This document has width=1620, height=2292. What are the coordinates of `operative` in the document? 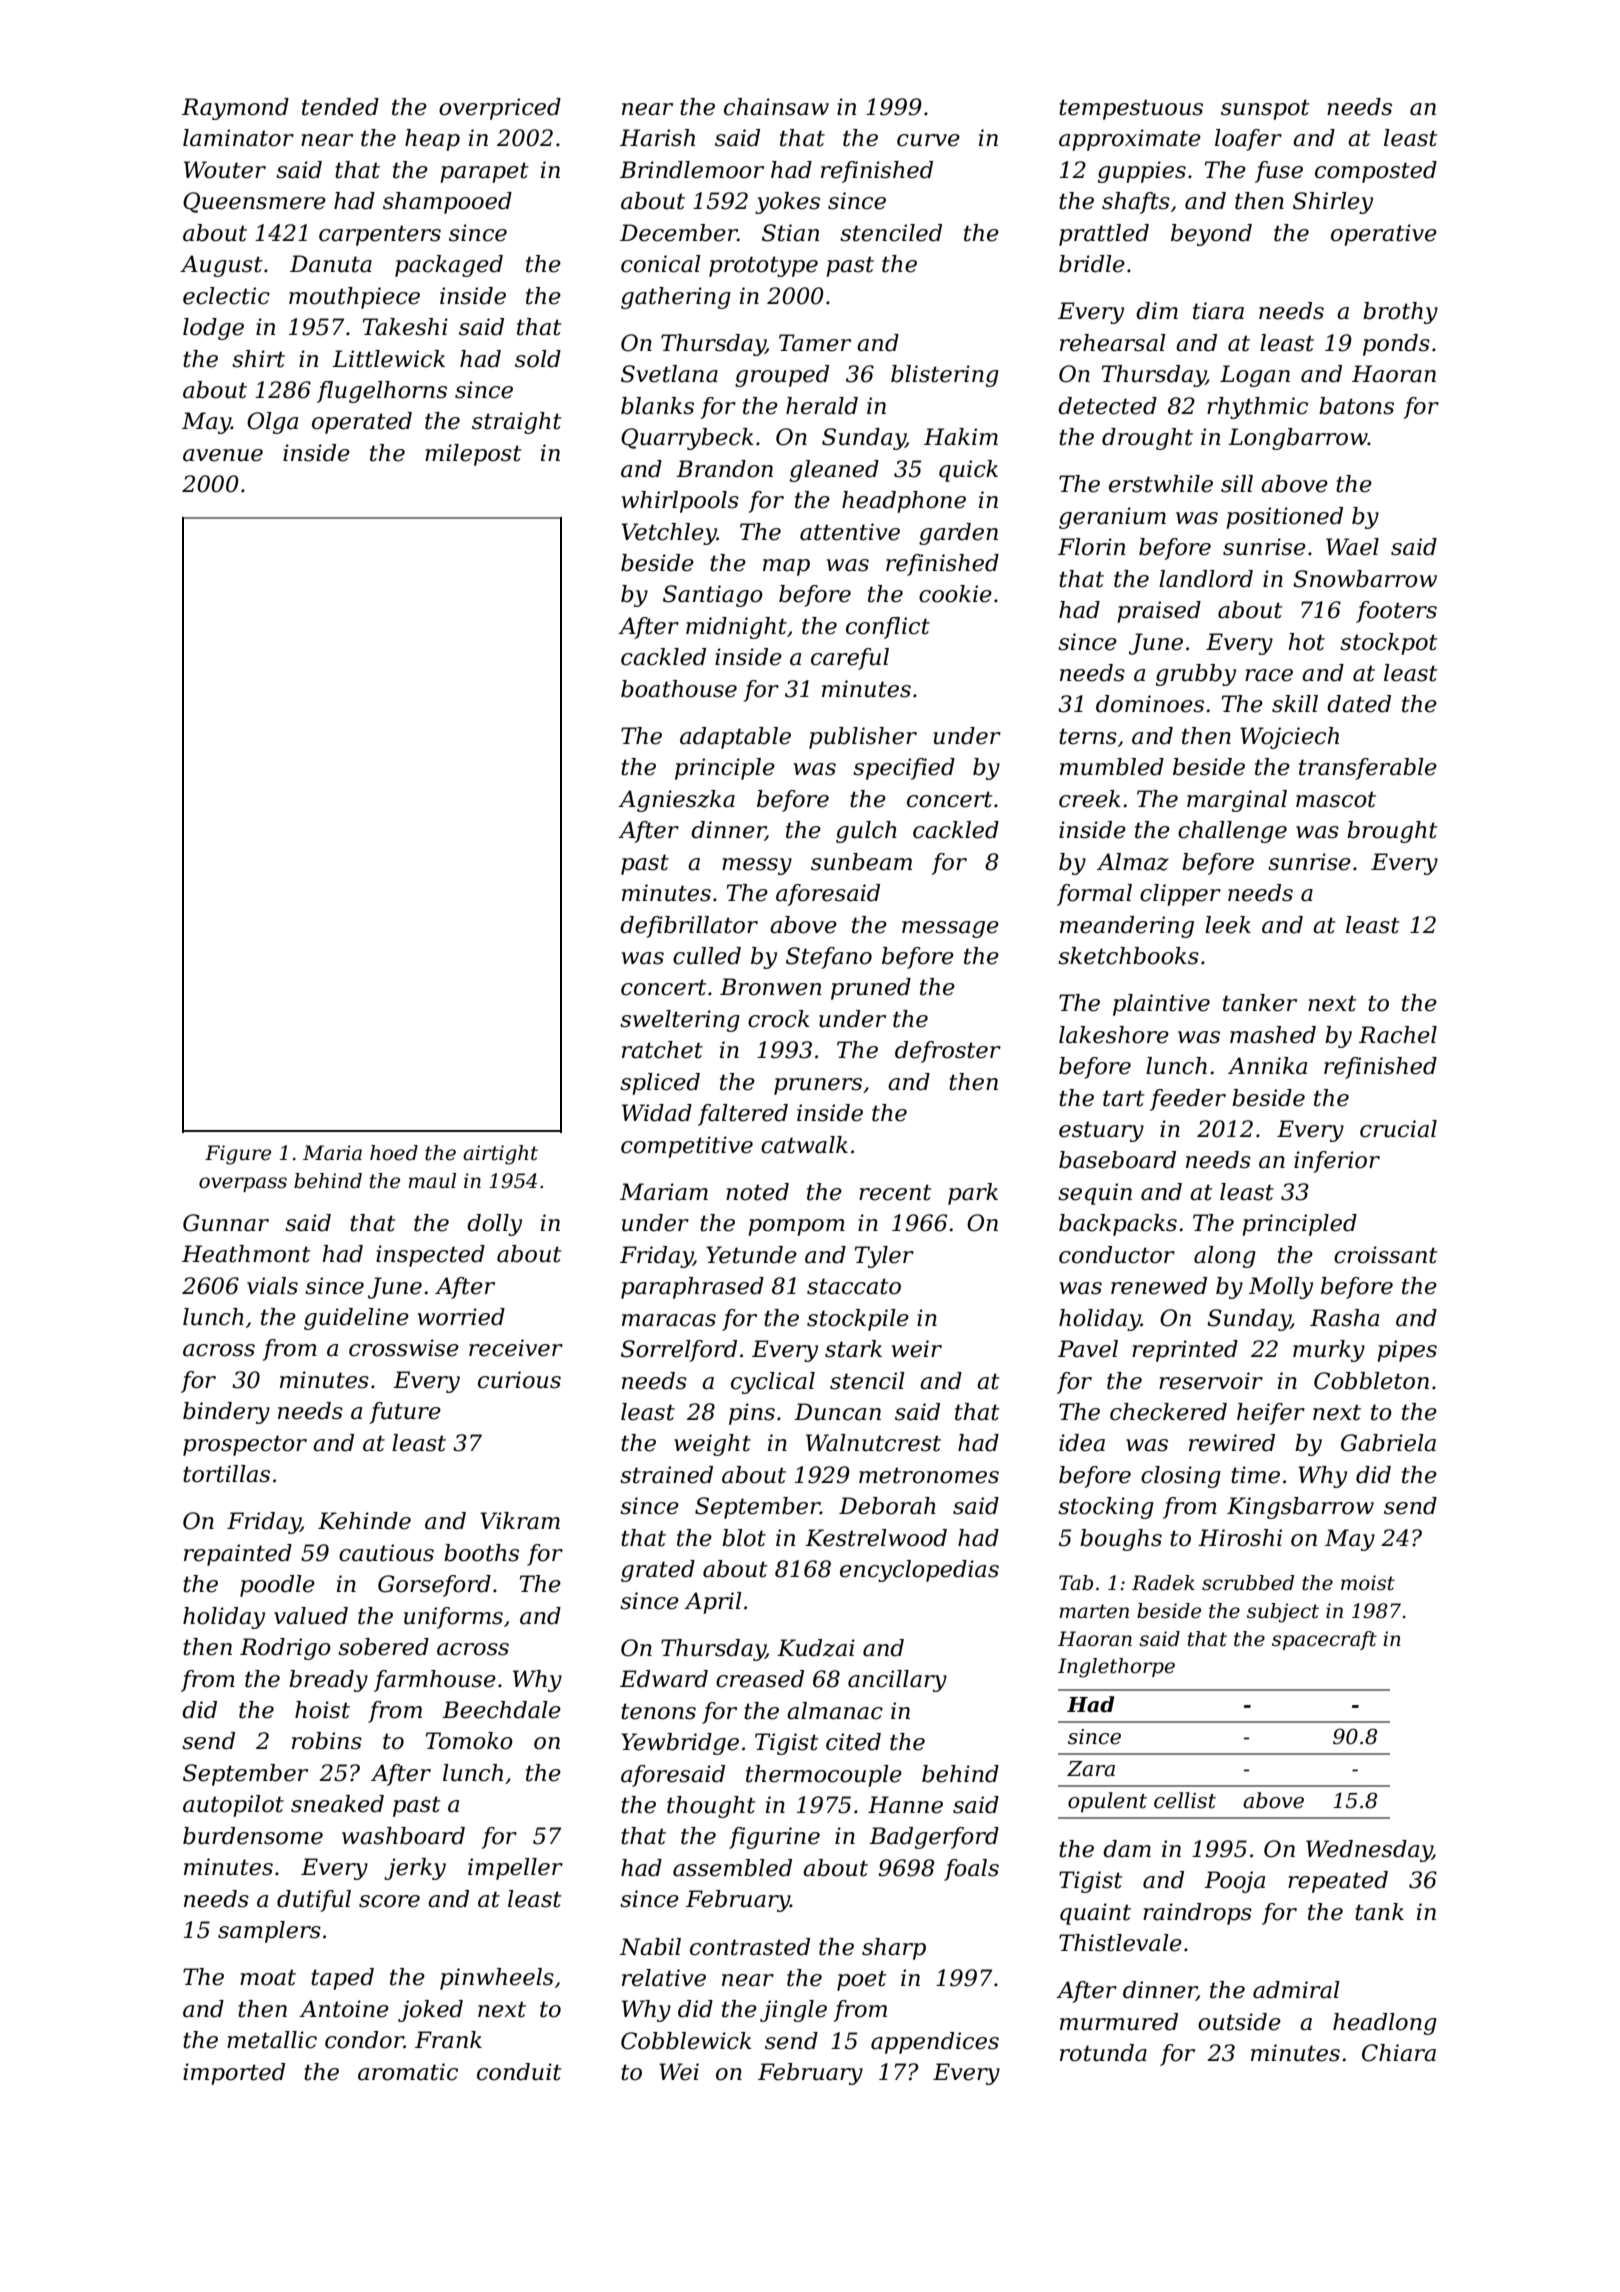 It's located at (1384, 235).
